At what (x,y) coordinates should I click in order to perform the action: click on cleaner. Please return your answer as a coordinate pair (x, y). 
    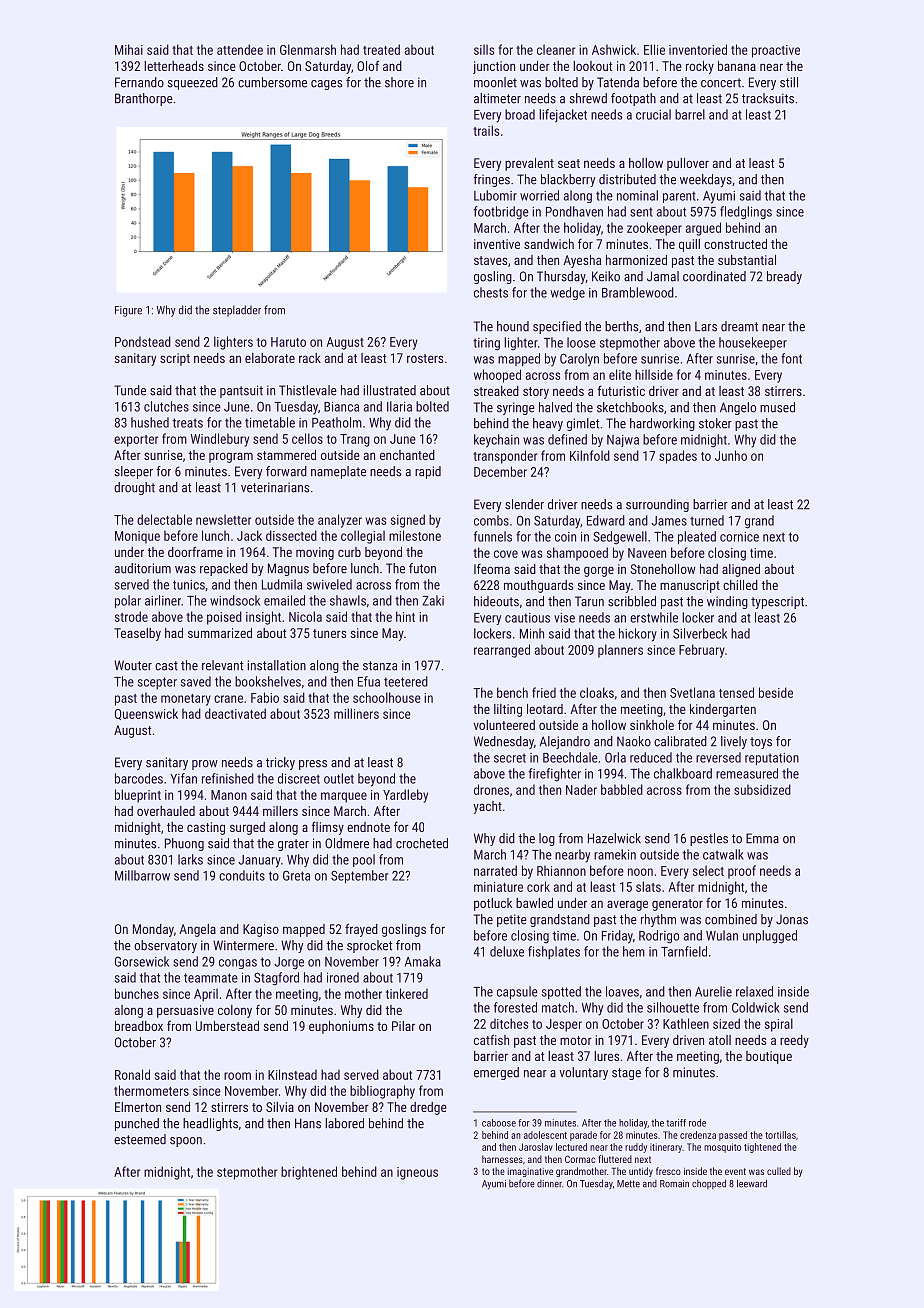
    Looking at the image, I should click on (556, 49).
